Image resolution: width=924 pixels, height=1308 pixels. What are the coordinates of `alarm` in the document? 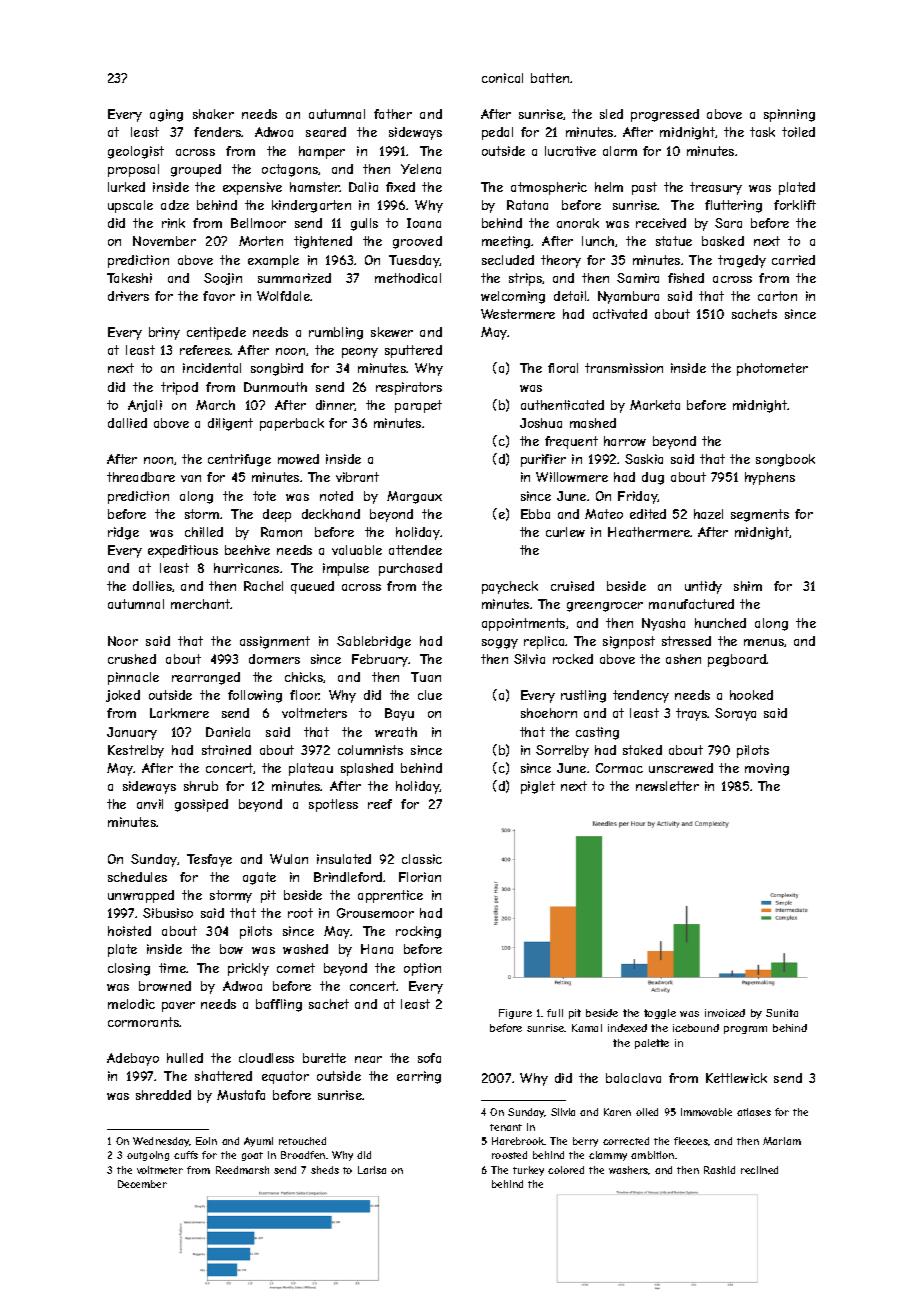 It's located at (620, 151).
